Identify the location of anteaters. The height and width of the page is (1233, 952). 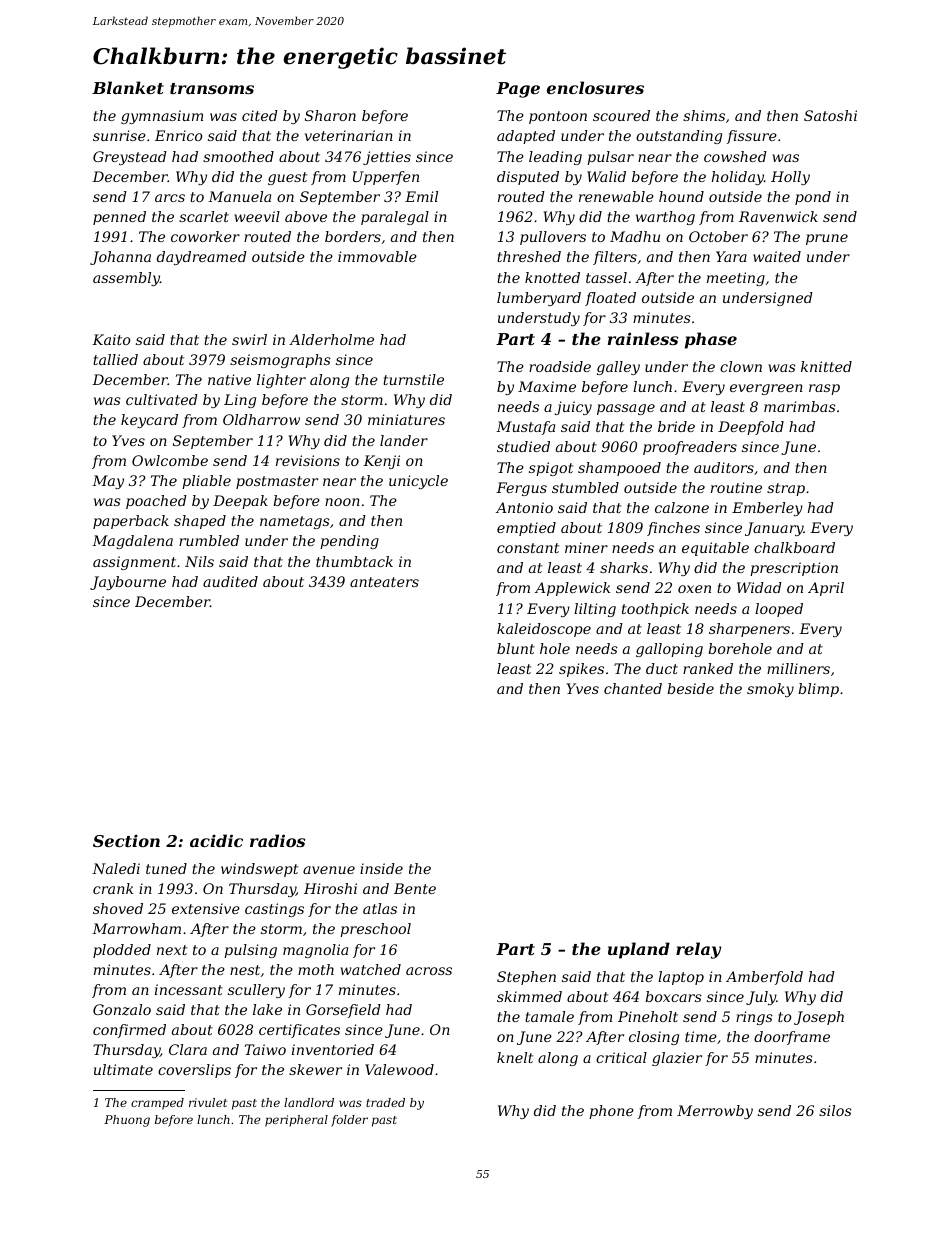
(384, 582).
